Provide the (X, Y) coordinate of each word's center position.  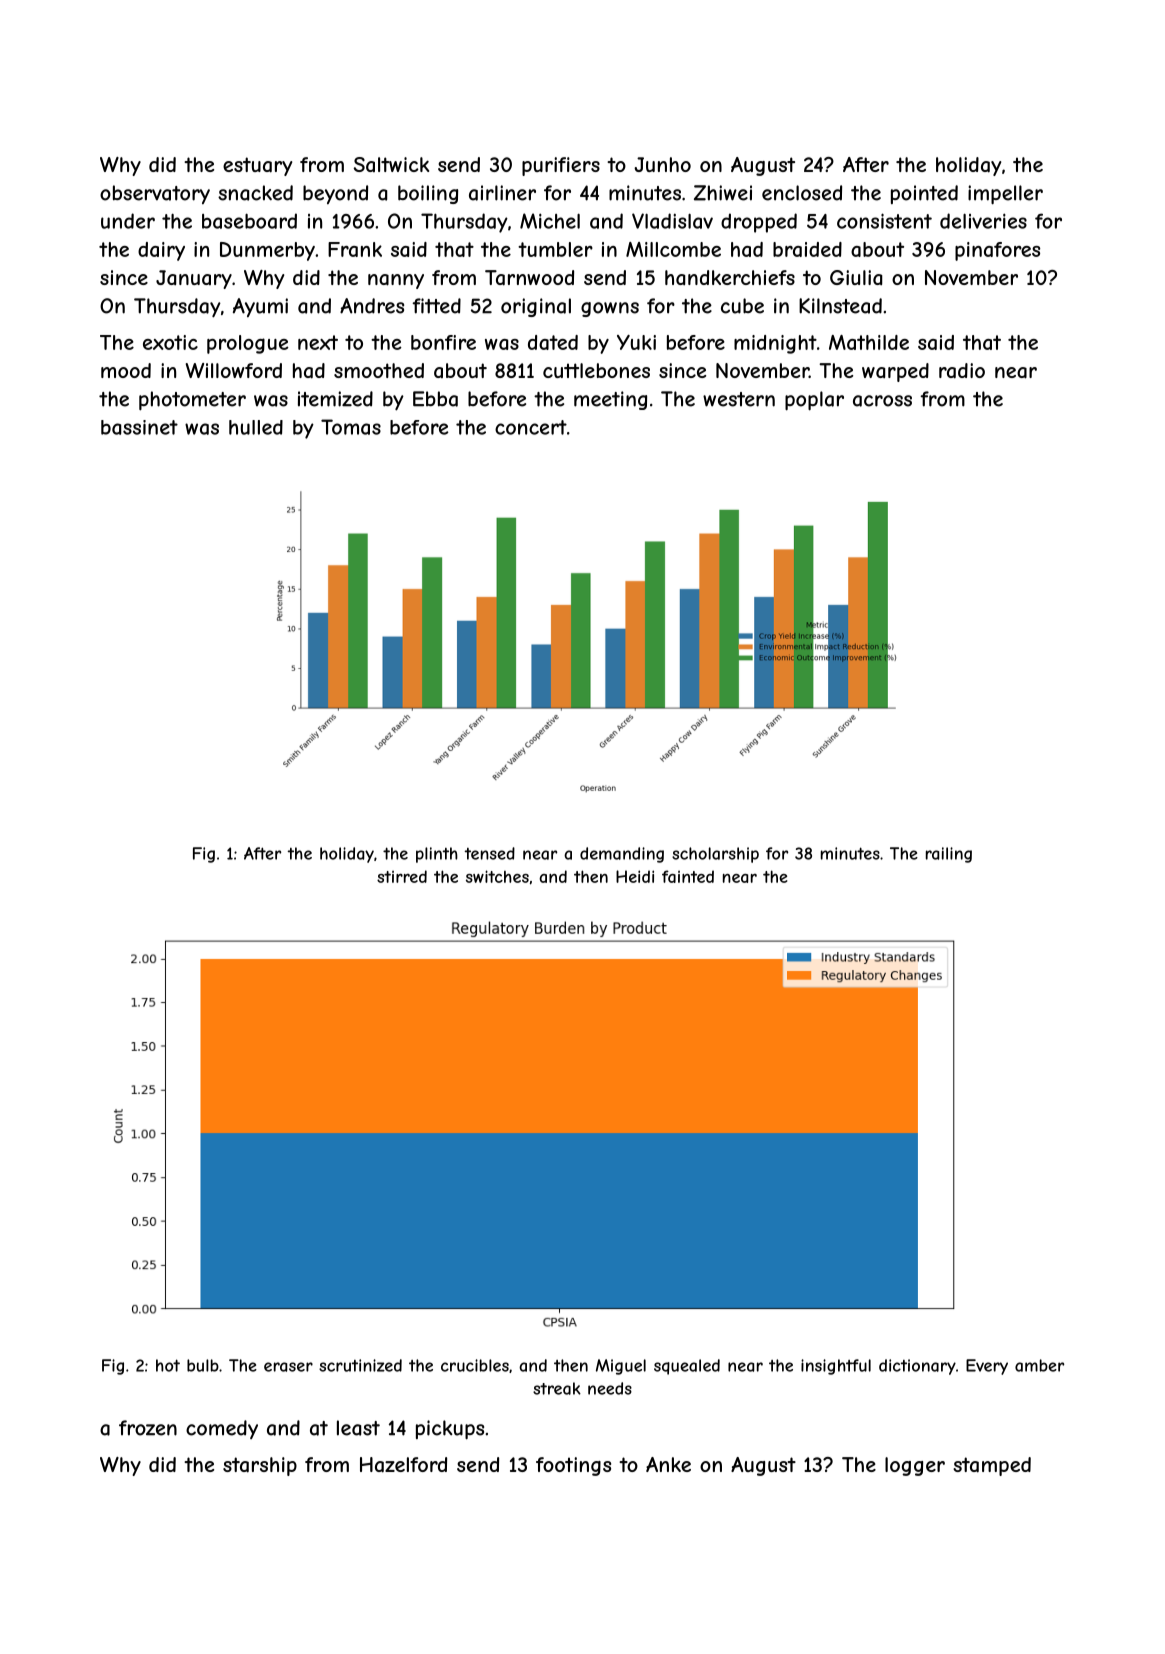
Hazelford (403, 1465)
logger (915, 1466)
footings (573, 1466)
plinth (437, 855)
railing (949, 855)
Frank (355, 249)
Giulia (856, 277)
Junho (662, 164)
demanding (622, 855)
